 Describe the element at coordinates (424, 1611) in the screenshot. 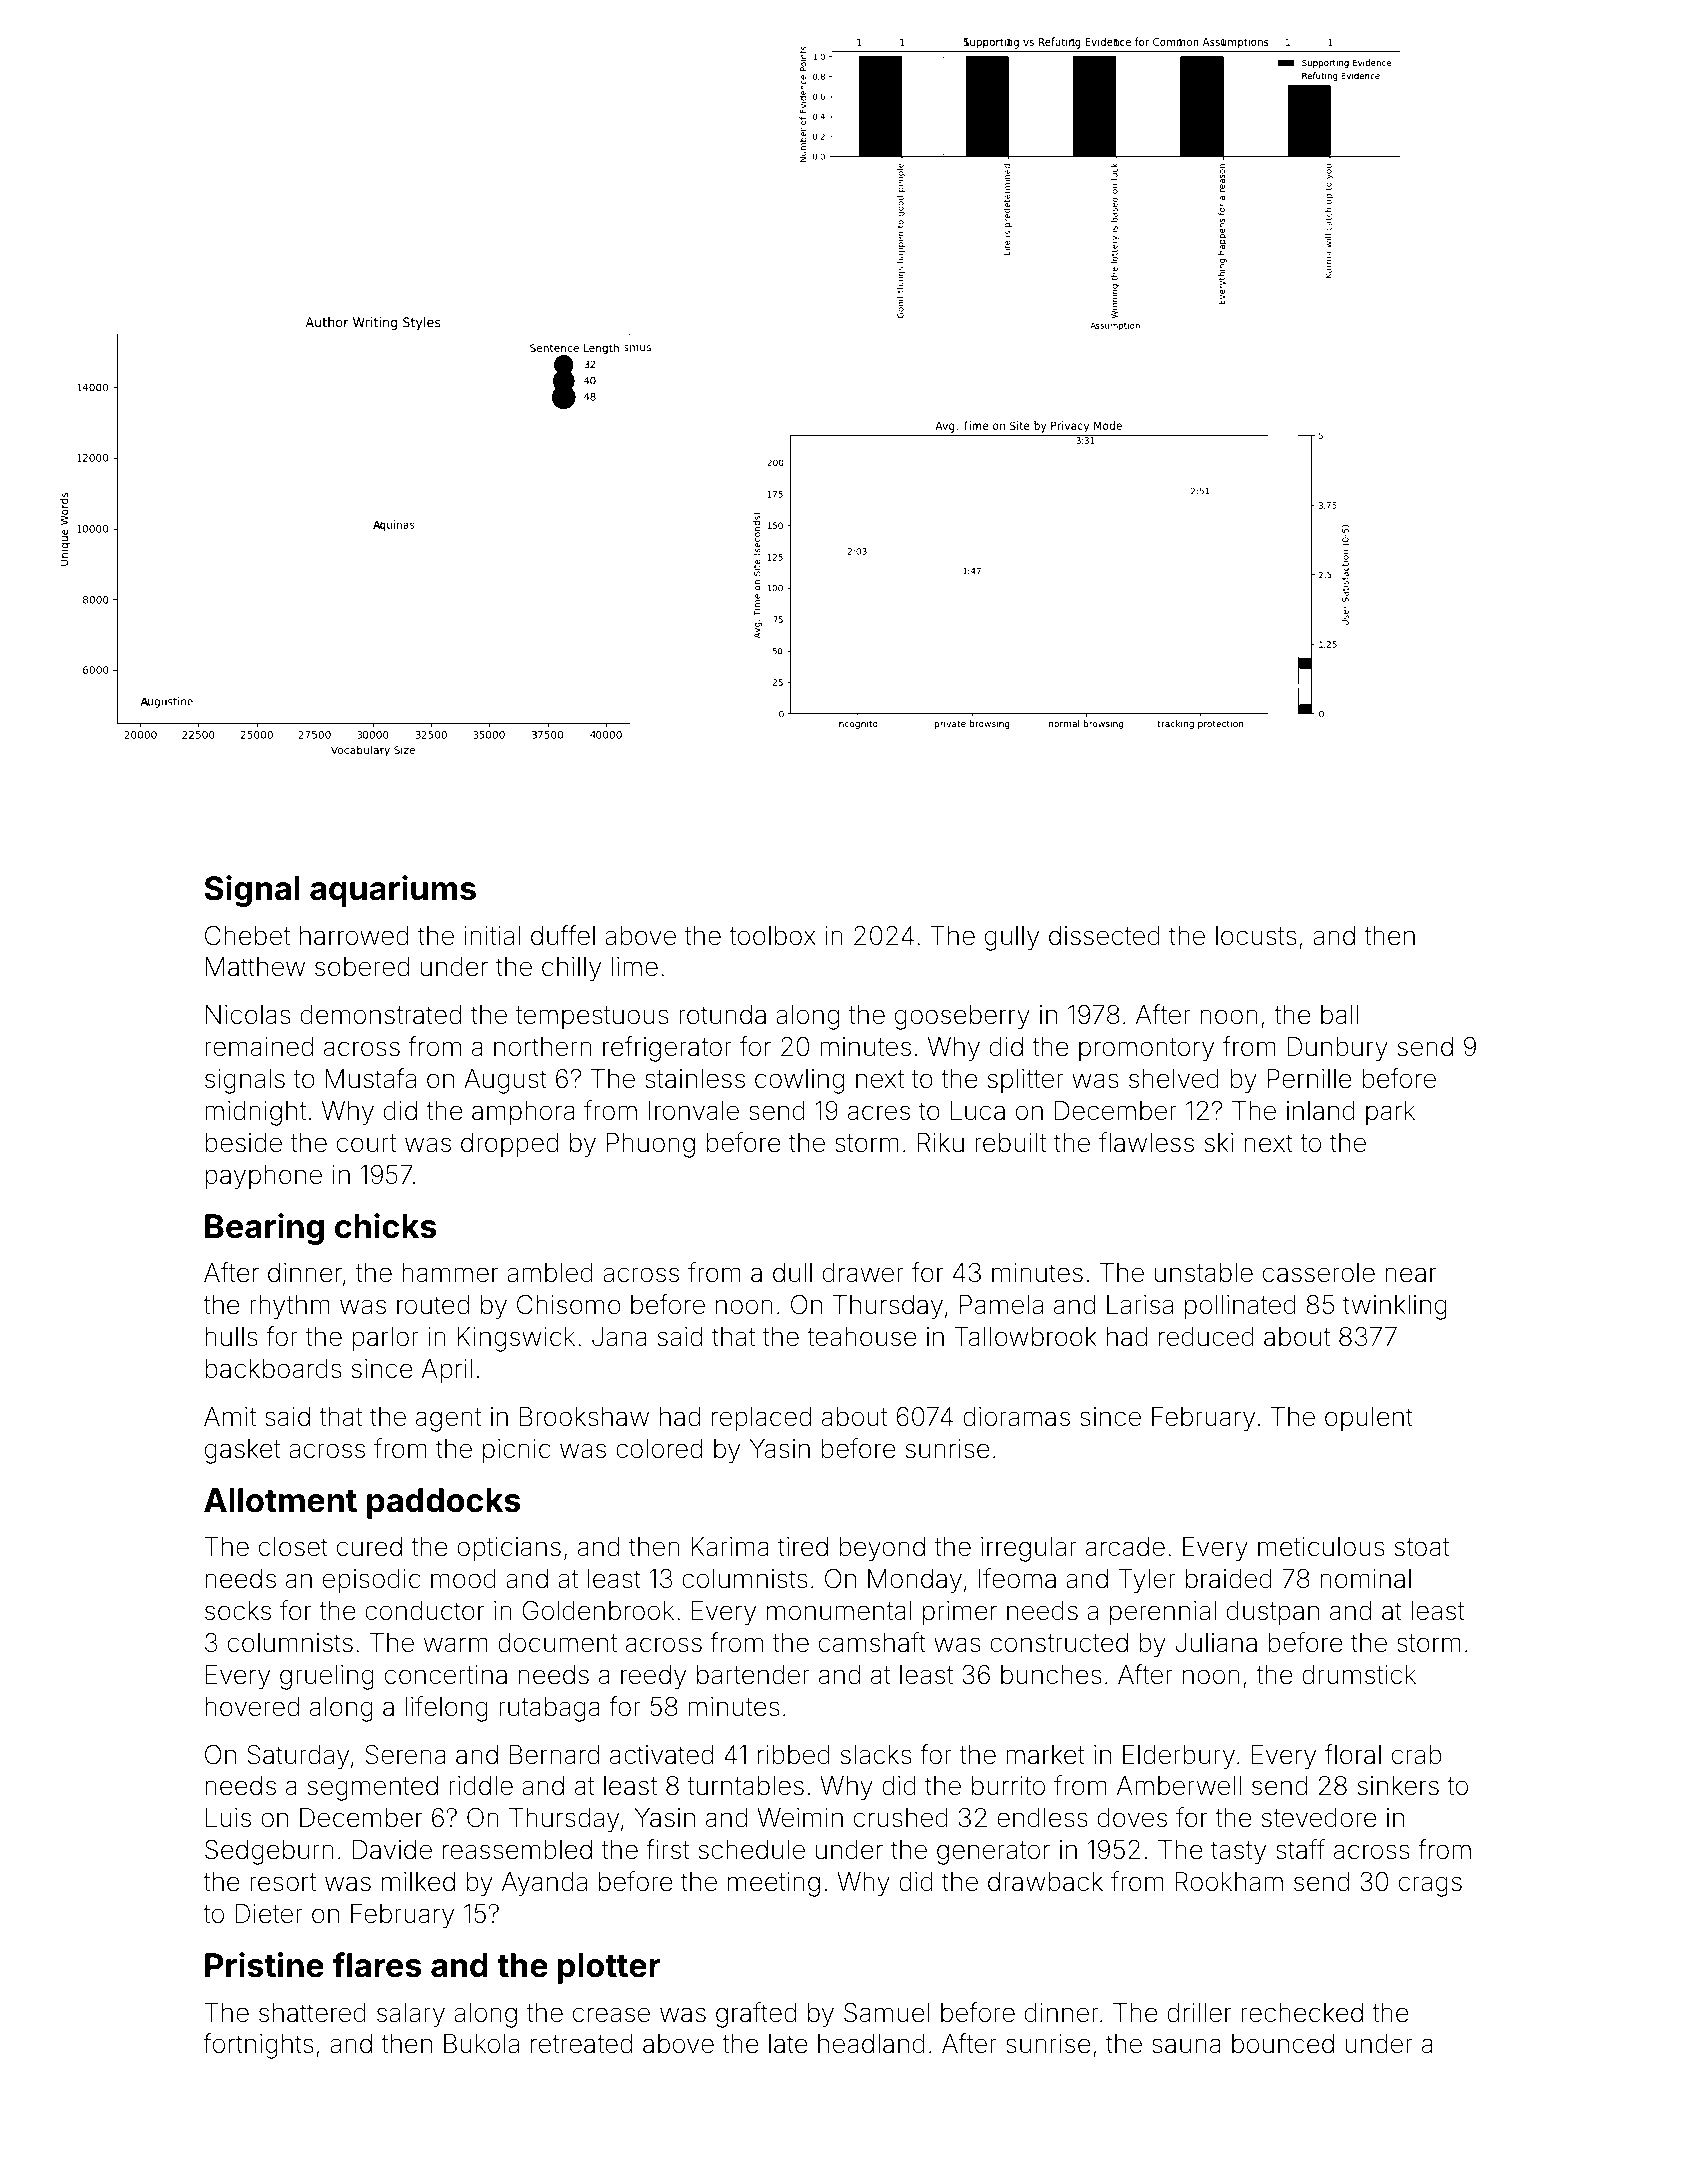

I see `conductor` at that location.
